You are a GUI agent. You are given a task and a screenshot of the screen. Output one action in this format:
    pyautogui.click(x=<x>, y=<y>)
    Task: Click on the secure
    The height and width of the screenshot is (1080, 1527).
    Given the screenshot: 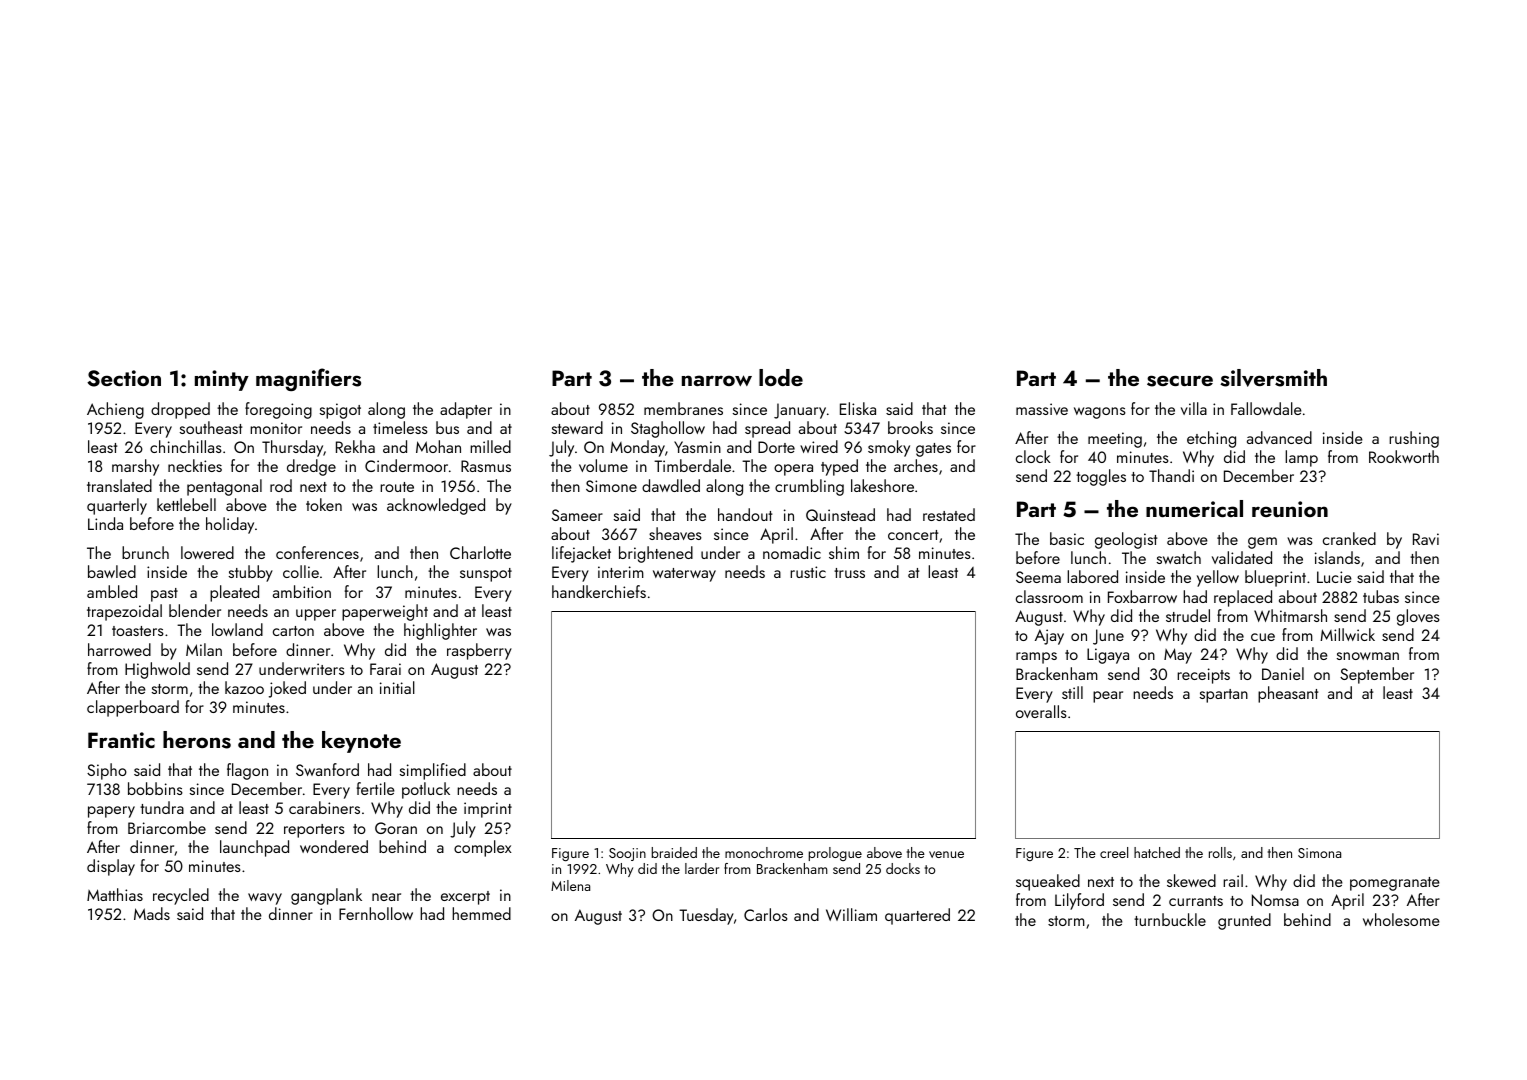 What is the action you would take?
    pyautogui.click(x=1180, y=381)
